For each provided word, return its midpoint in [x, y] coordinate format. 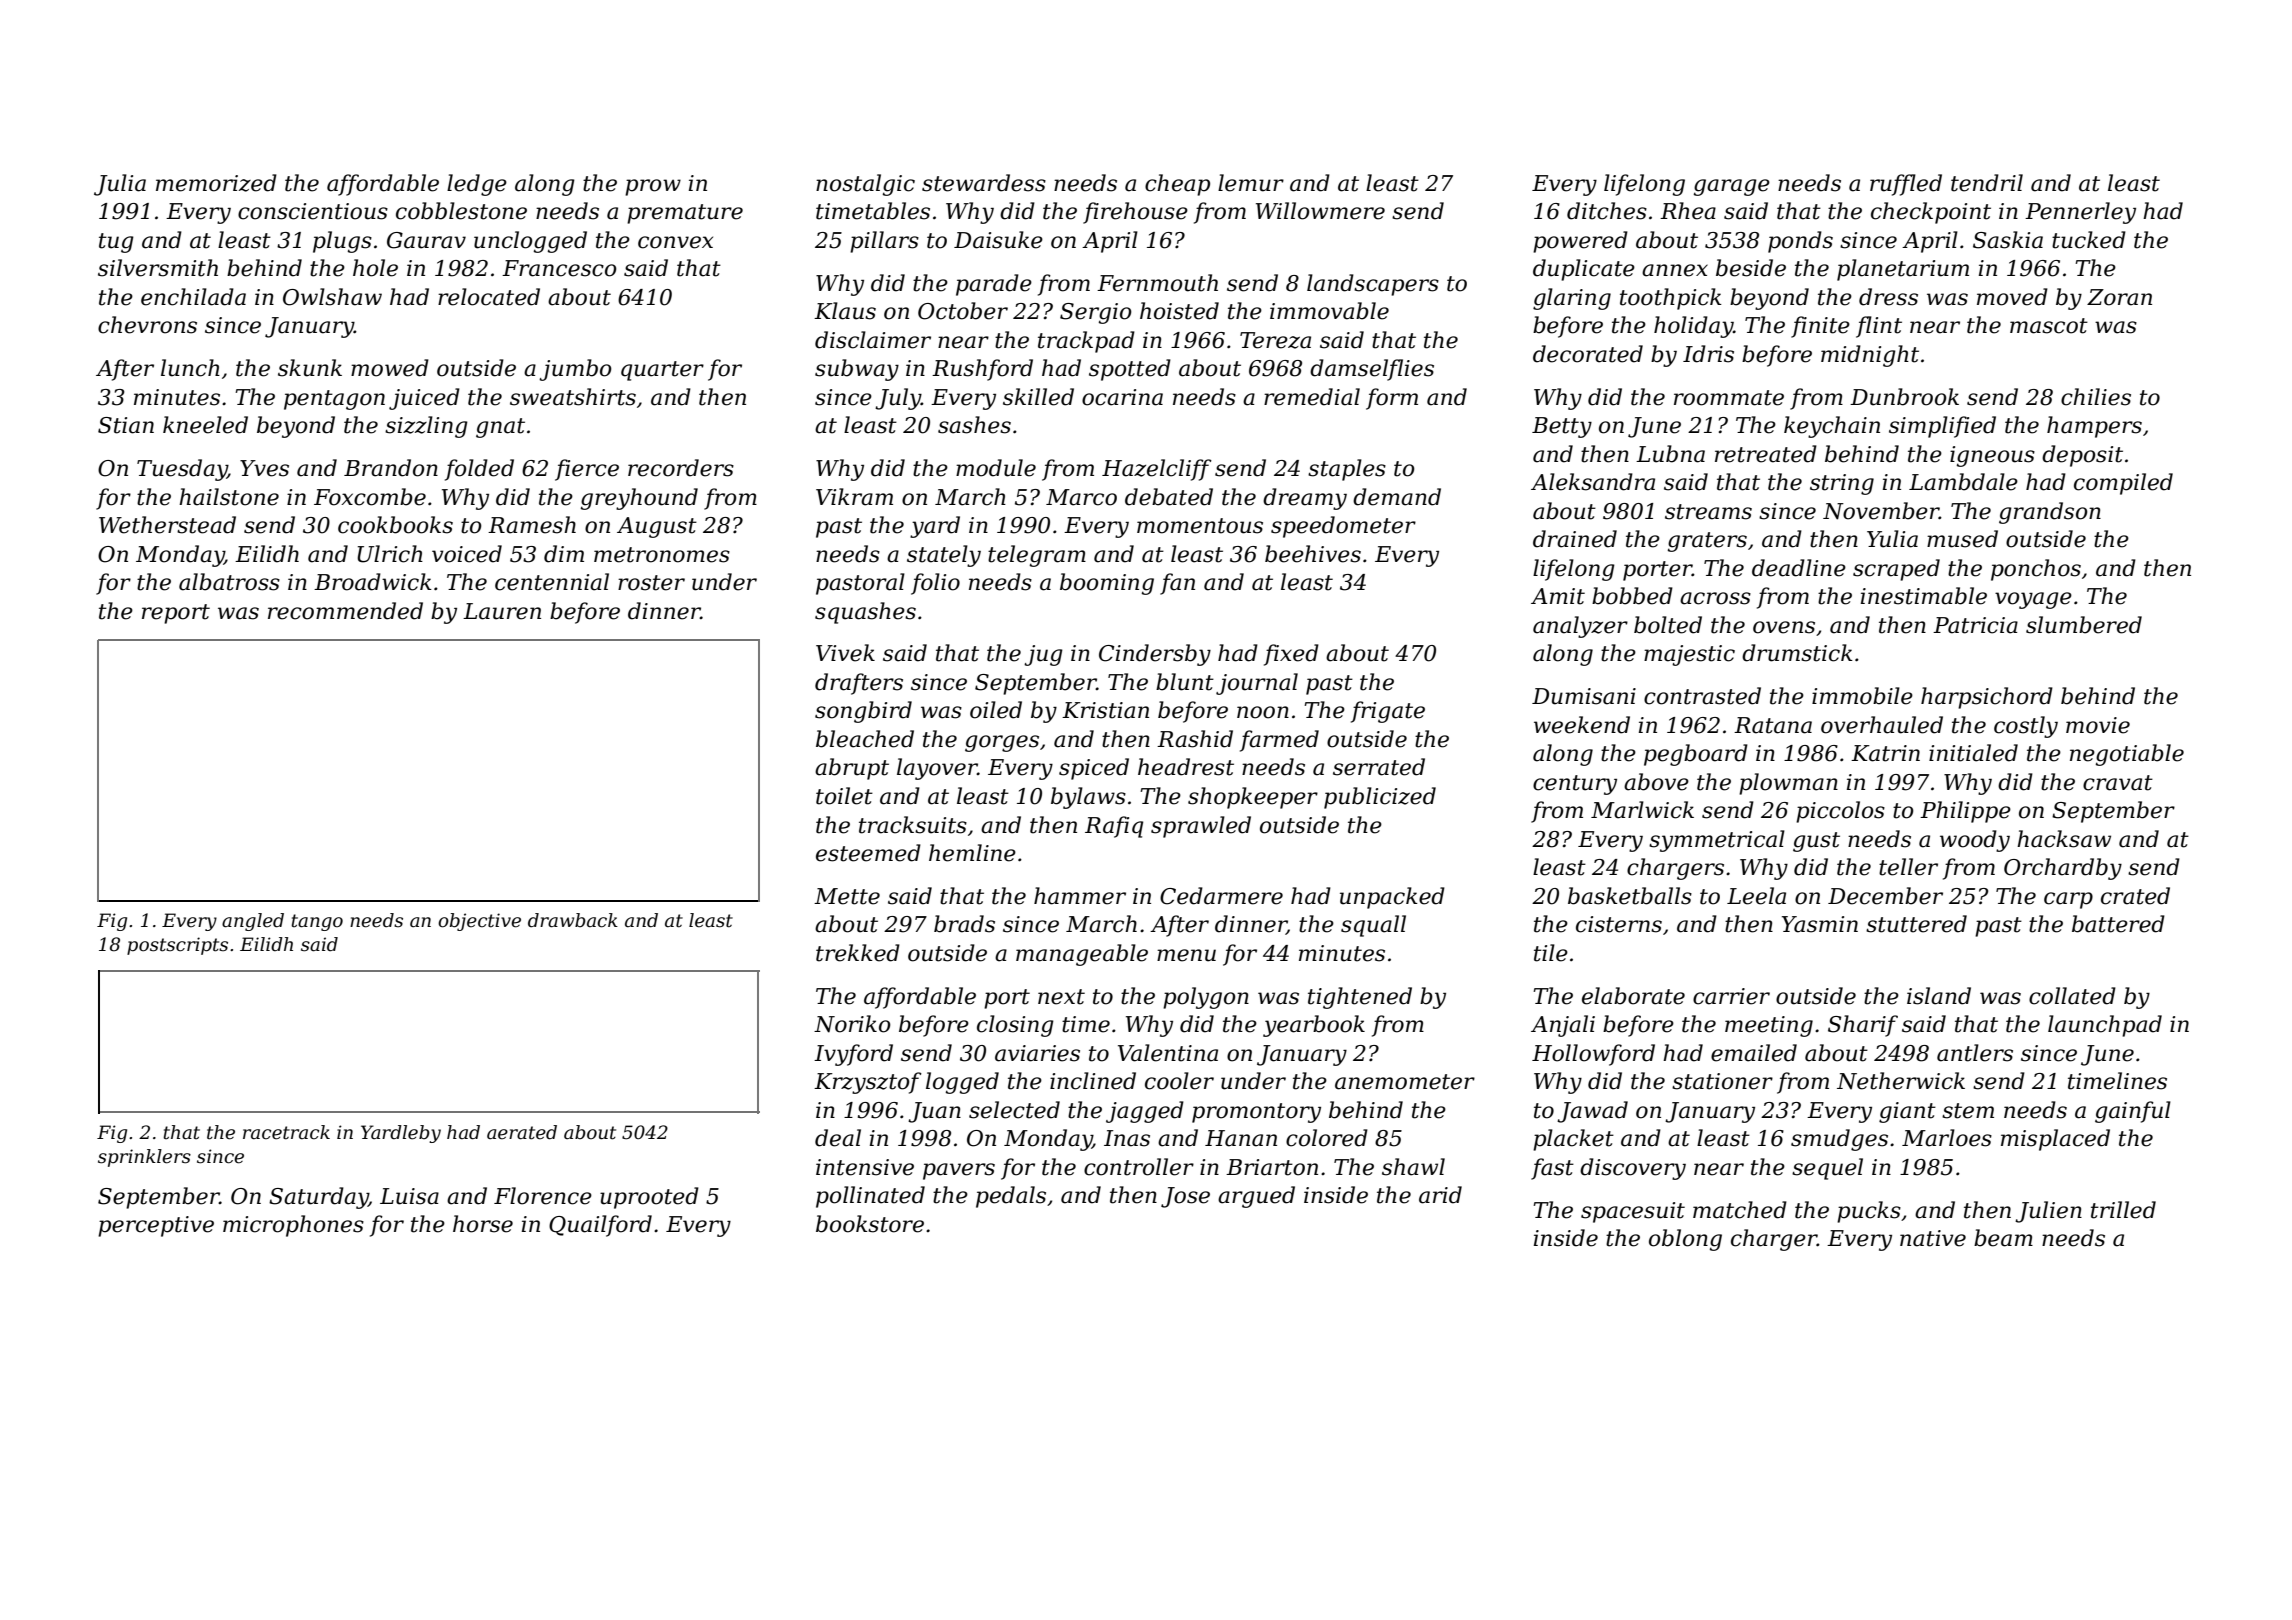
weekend [1582, 725]
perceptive [156, 1226]
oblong [1685, 1240]
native [1933, 1238]
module [996, 468]
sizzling [426, 427]
